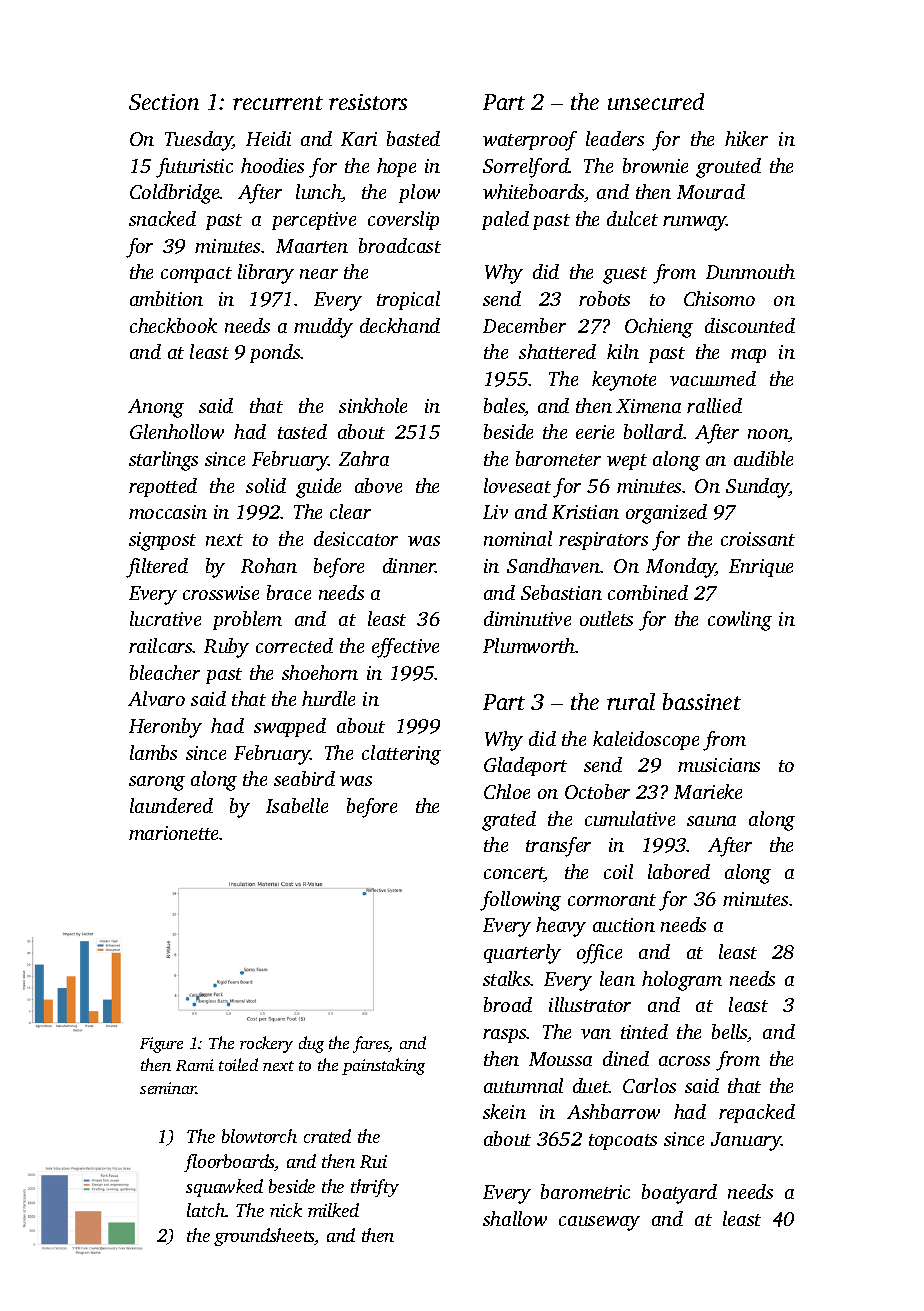  Describe the element at coordinates (368, 102) in the document. I see `resistors` at that location.
